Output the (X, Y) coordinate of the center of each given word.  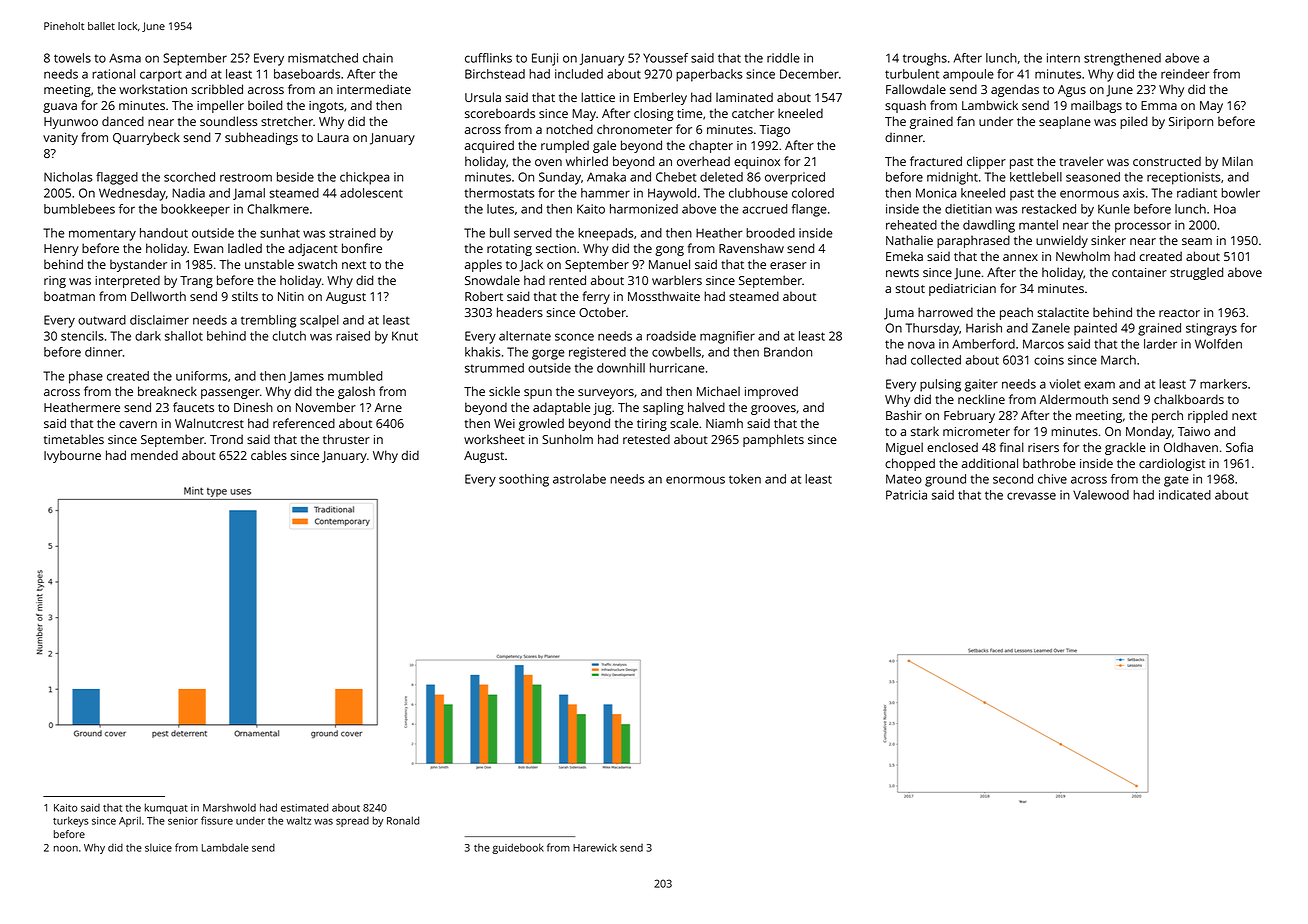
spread (352, 822)
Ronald (403, 820)
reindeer (1185, 74)
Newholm (1083, 256)
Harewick (595, 848)
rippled (1208, 416)
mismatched (323, 58)
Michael (718, 391)
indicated (1185, 495)
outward (102, 320)
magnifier (727, 337)
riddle (783, 58)
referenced (304, 423)
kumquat (166, 808)
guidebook (518, 848)
